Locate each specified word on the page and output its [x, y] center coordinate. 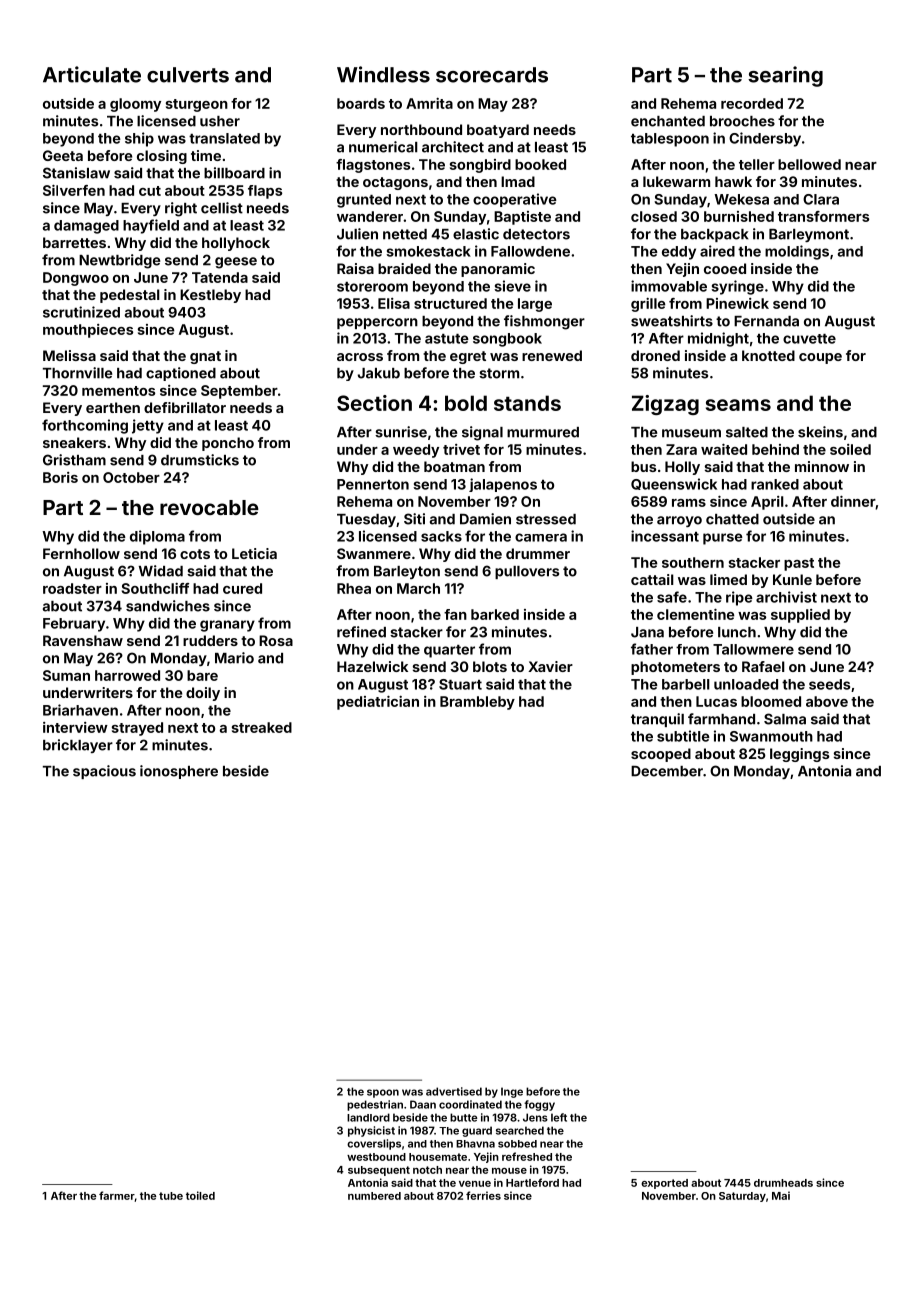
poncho [228, 444]
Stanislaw [76, 173]
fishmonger [544, 322]
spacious [104, 772]
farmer [116, 1195]
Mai [781, 1195]
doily [203, 694]
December [667, 771]
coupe [820, 358]
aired [717, 251]
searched [520, 1130]
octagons [395, 183]
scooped [661, 755]
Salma [785, 719]
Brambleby [477, 703]
